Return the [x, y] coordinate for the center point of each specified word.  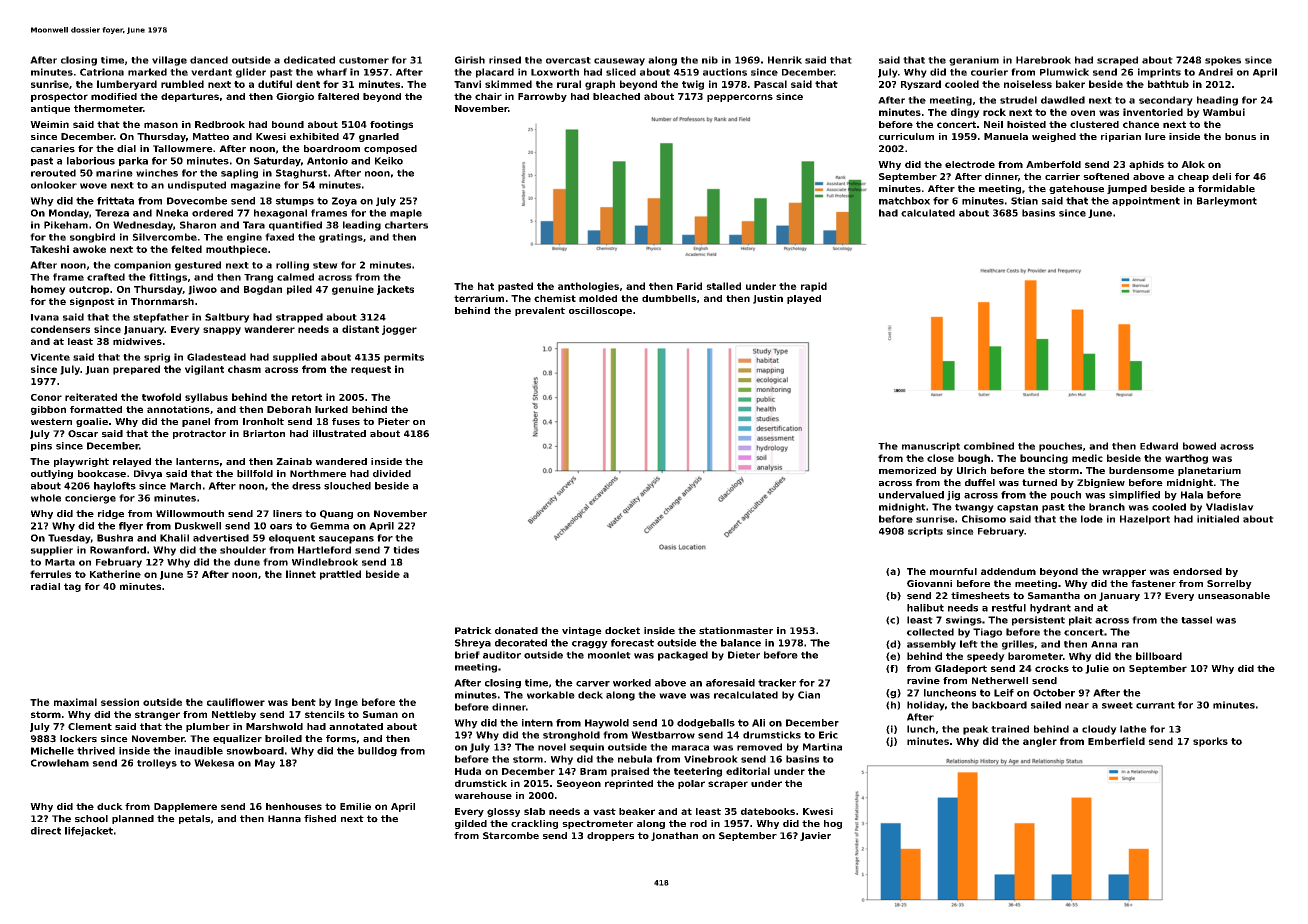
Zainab [294, 461]
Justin [768, 299]
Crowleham [60, 763]
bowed [1199, 446]
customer [364, 60]
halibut [925, 608]
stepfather [161, 318]
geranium [974, 61]
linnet [301, 574]
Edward [1159, 446]
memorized [907, 470]
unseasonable [1234, 596]
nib [710, 60]
